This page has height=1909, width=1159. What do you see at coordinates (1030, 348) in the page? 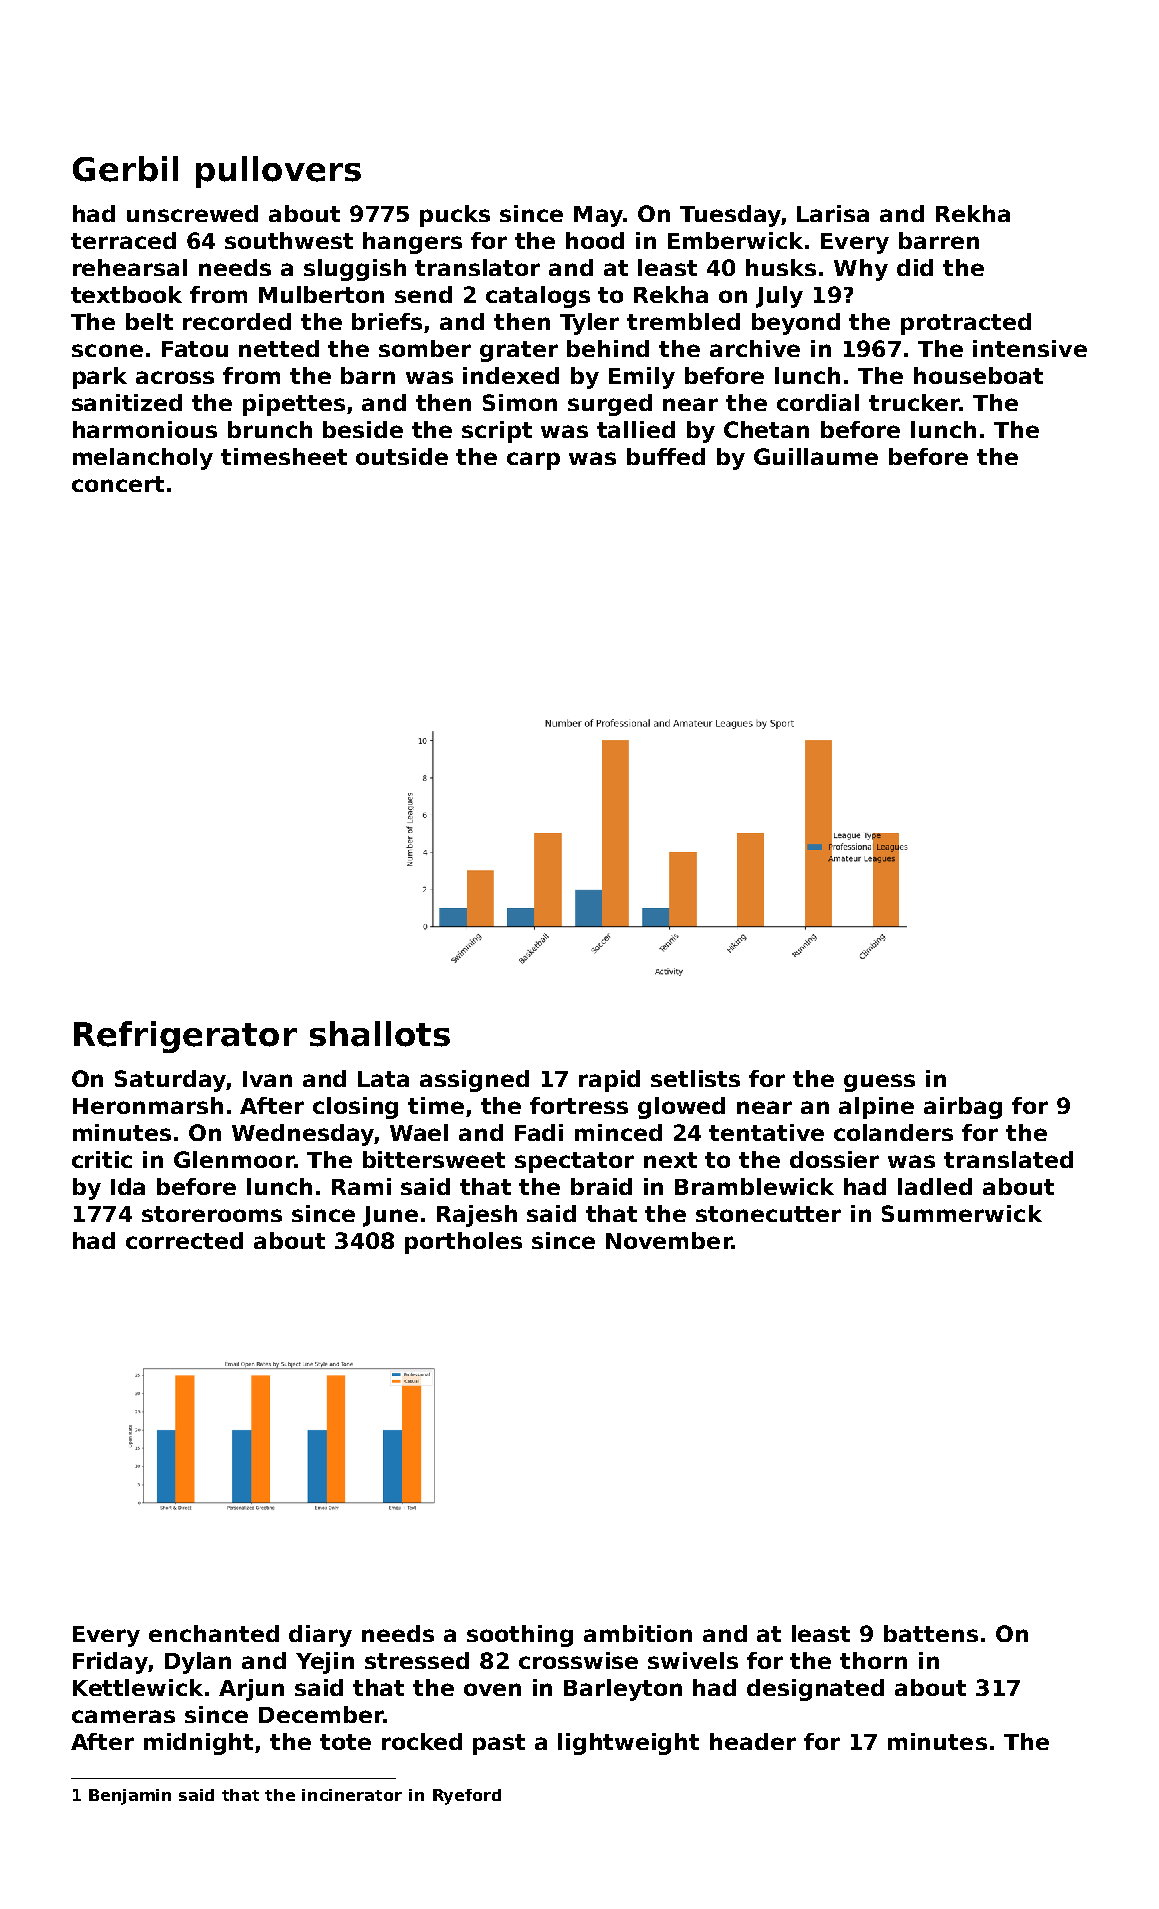
I see `intensive` at bounding box center [1030, 348].
